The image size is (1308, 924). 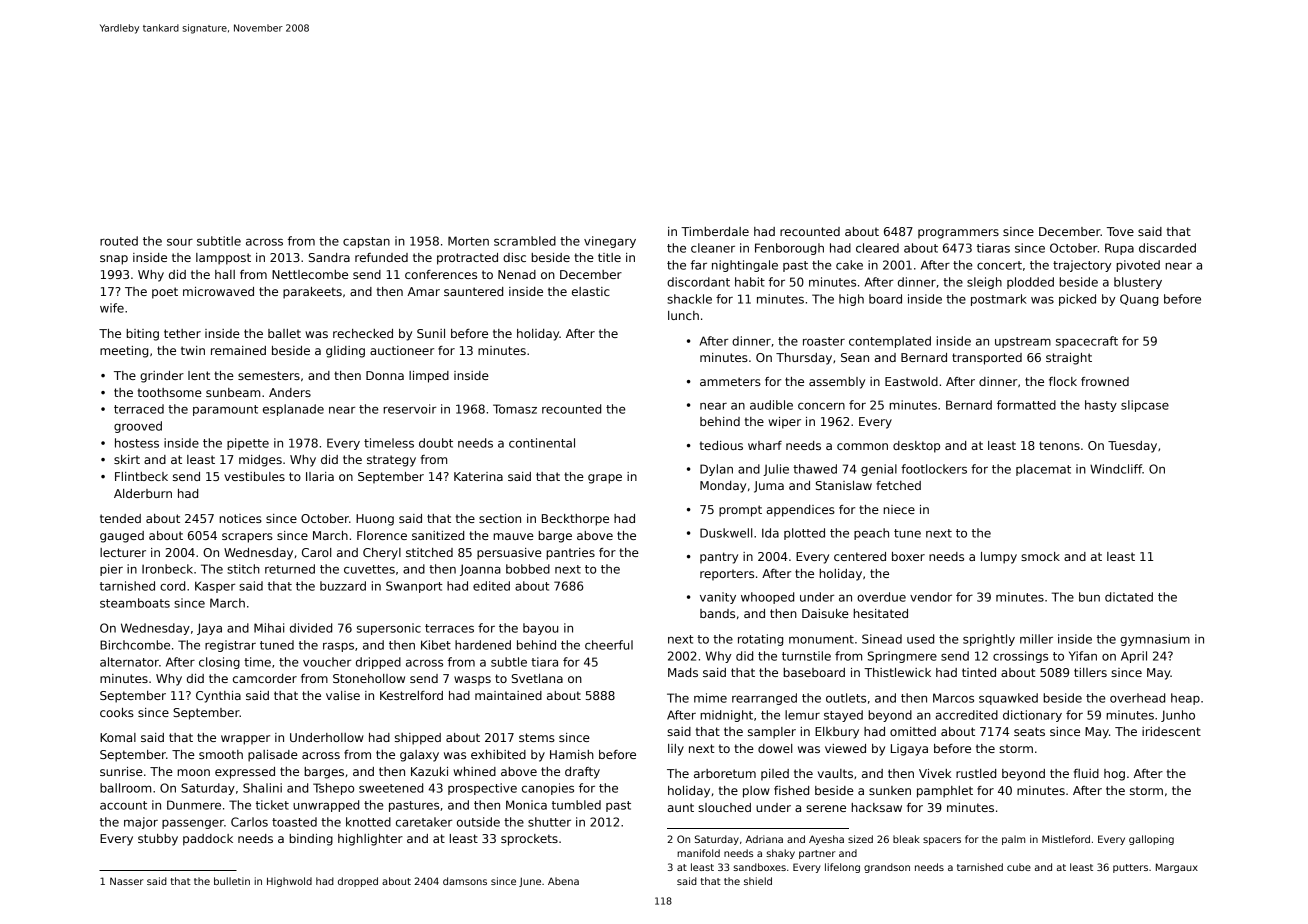 I want to click on prompt, so click(x=740, y=511).
